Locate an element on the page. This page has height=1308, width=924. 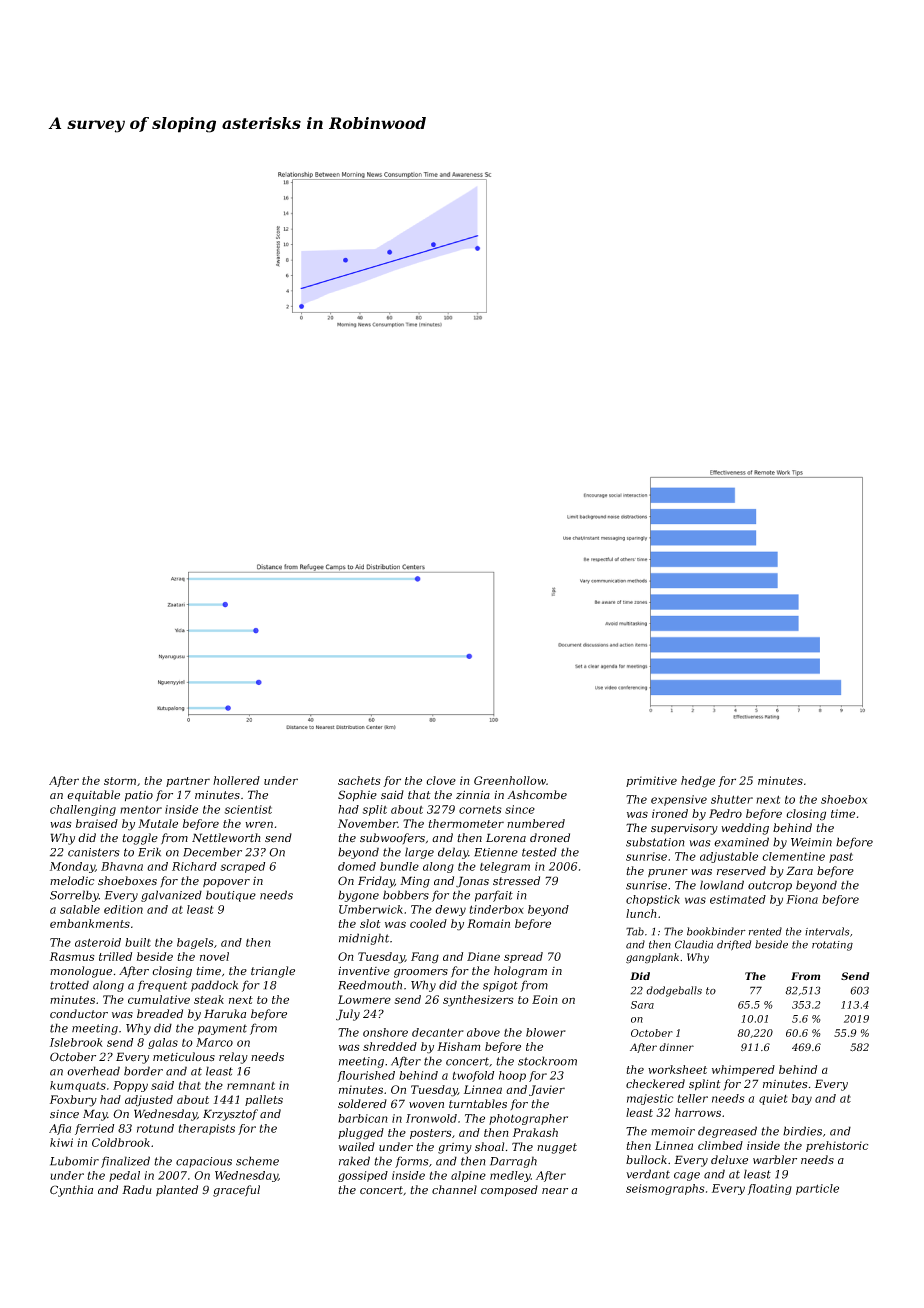
whimpered is located at coordinates (743, 1070).
